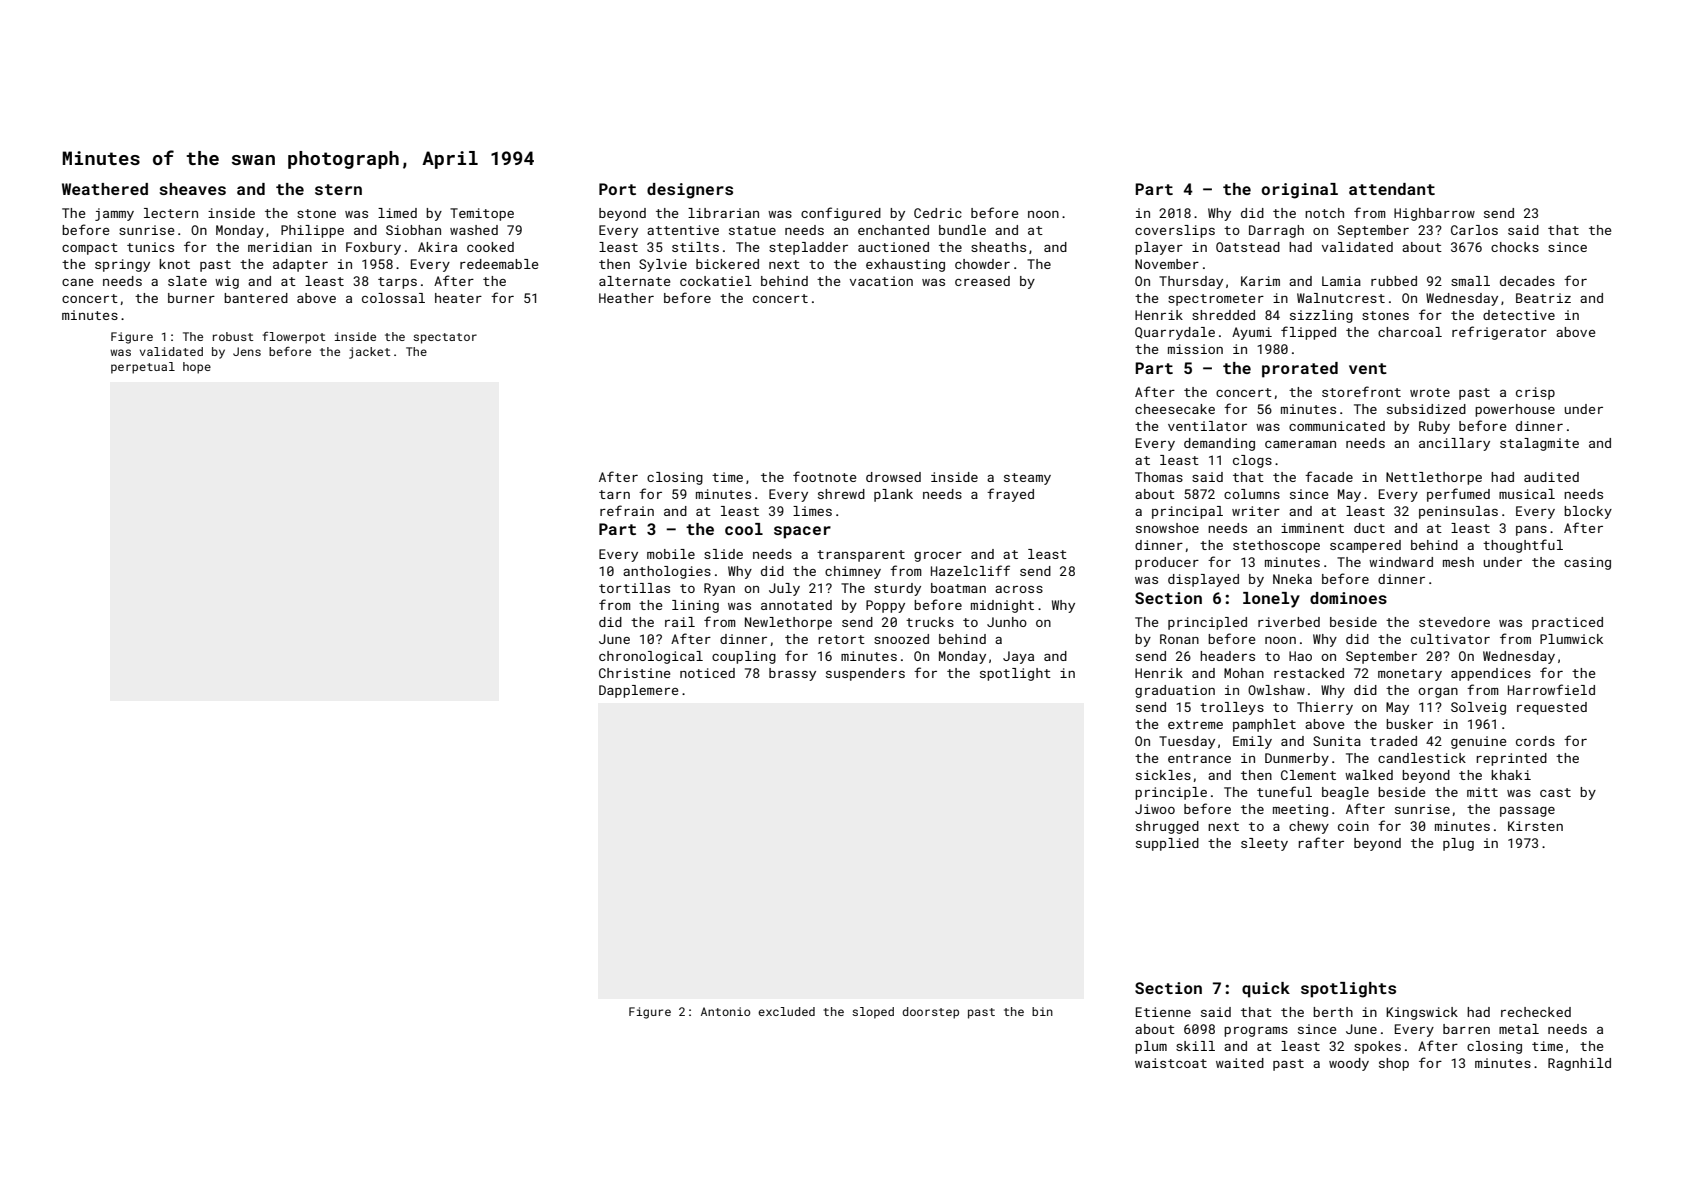 The height and width of the document is (1189, 1682). Describe the element at coordinates (1535, 741) in the document. I see `cords` at that location.
